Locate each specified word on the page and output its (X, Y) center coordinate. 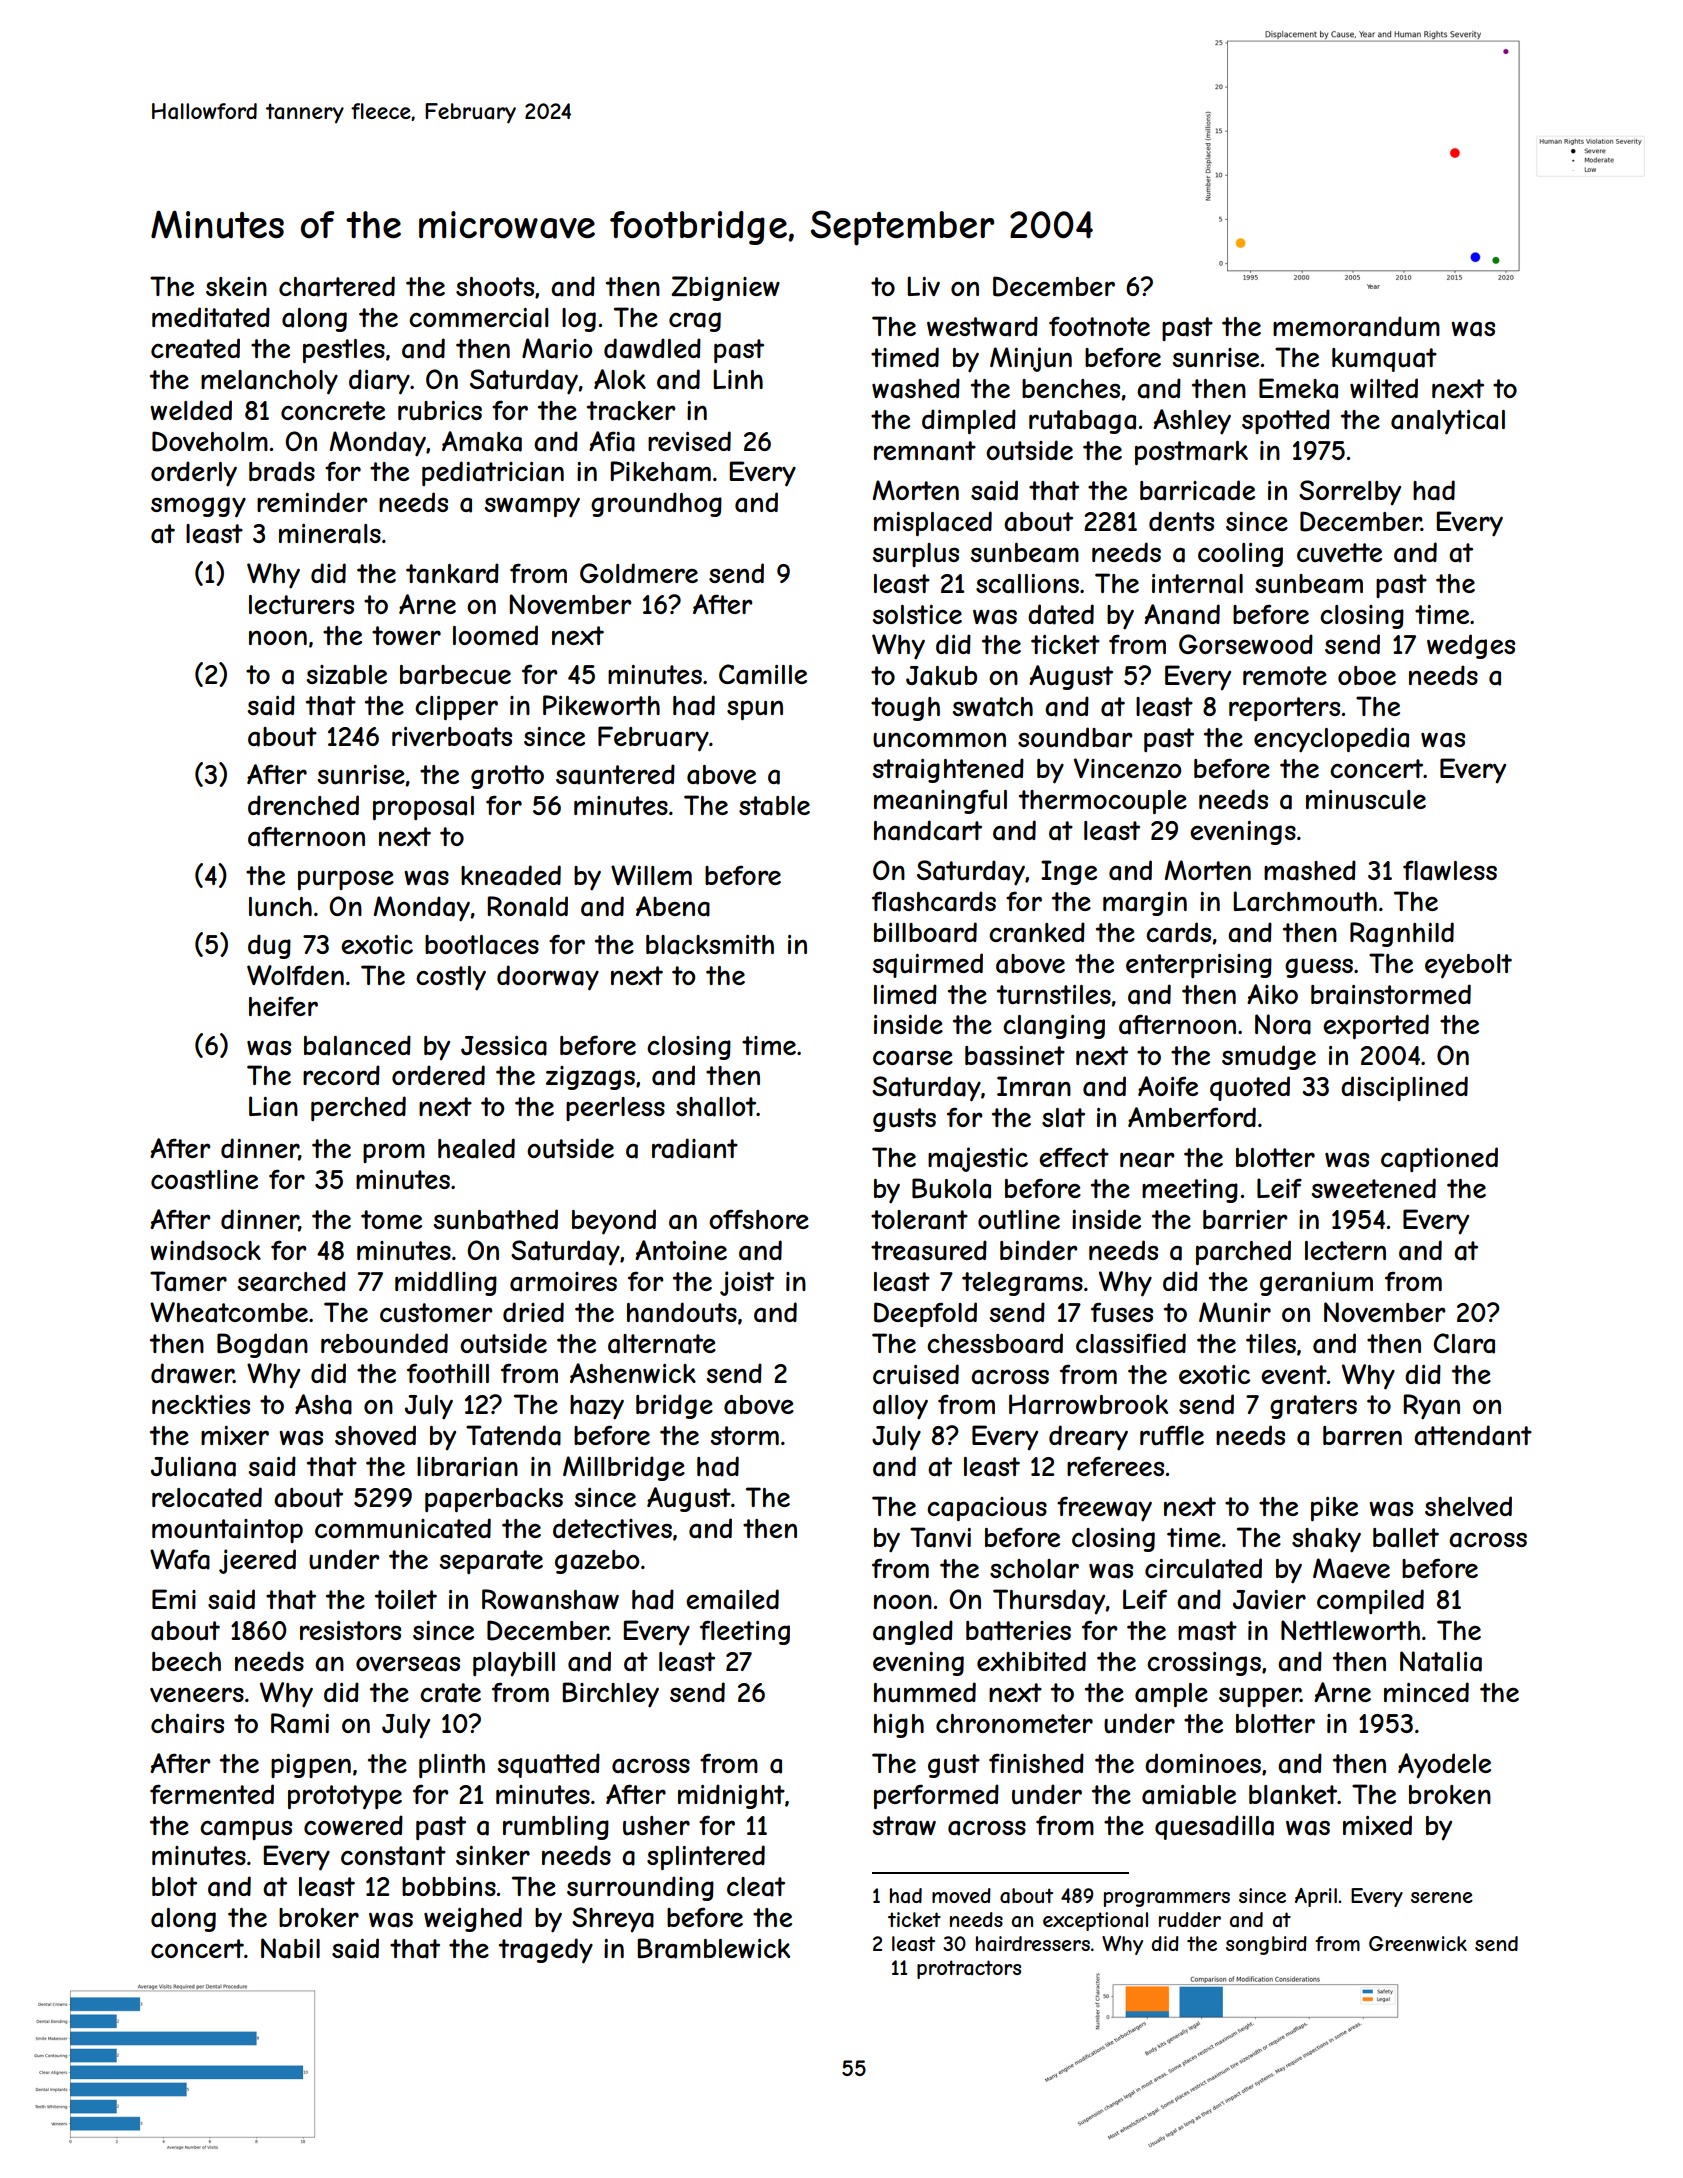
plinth (452, 1766)
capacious (987, 1509)
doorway (548, 978)
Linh (738, 379)
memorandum (1356, 326)
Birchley (610, 1695)
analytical (1448, 422)
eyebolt (1468, 966)
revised (689, 441)
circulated (1203, 1568)
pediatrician (493, 473)
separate (491, 1562)
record (341, 1075)
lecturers (301, 605)
